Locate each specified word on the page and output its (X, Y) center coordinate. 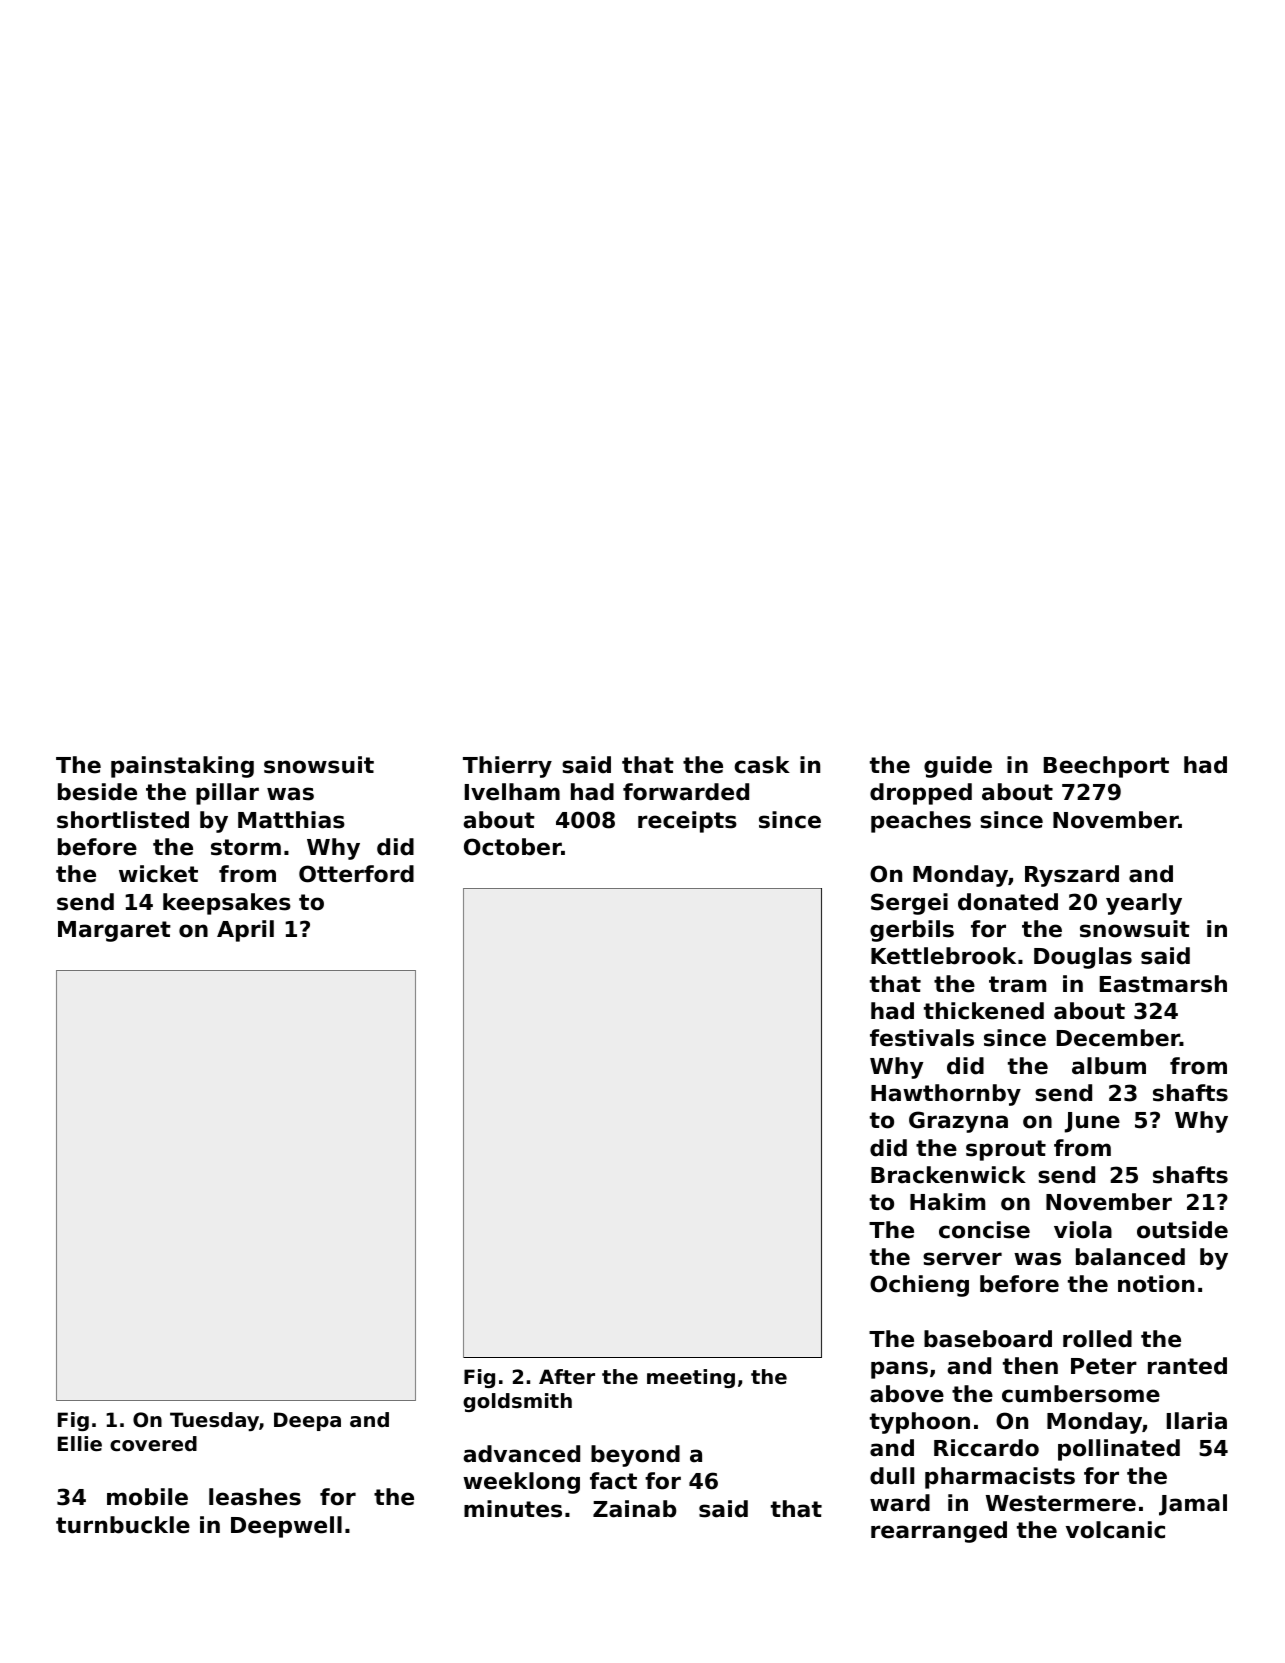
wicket (158, 874)
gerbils (912, 931)
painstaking (182, 767)
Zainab (635, 1509)
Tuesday (214, 1421)
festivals (922, 1038)
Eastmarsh (1163, 984)
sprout (1006, 1150)
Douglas (1083, 958)
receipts (687, 822)
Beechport (1106, 767)
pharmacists (1000, 1478)
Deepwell (286, 1527)
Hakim (947, 1202)
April (245, 931)
